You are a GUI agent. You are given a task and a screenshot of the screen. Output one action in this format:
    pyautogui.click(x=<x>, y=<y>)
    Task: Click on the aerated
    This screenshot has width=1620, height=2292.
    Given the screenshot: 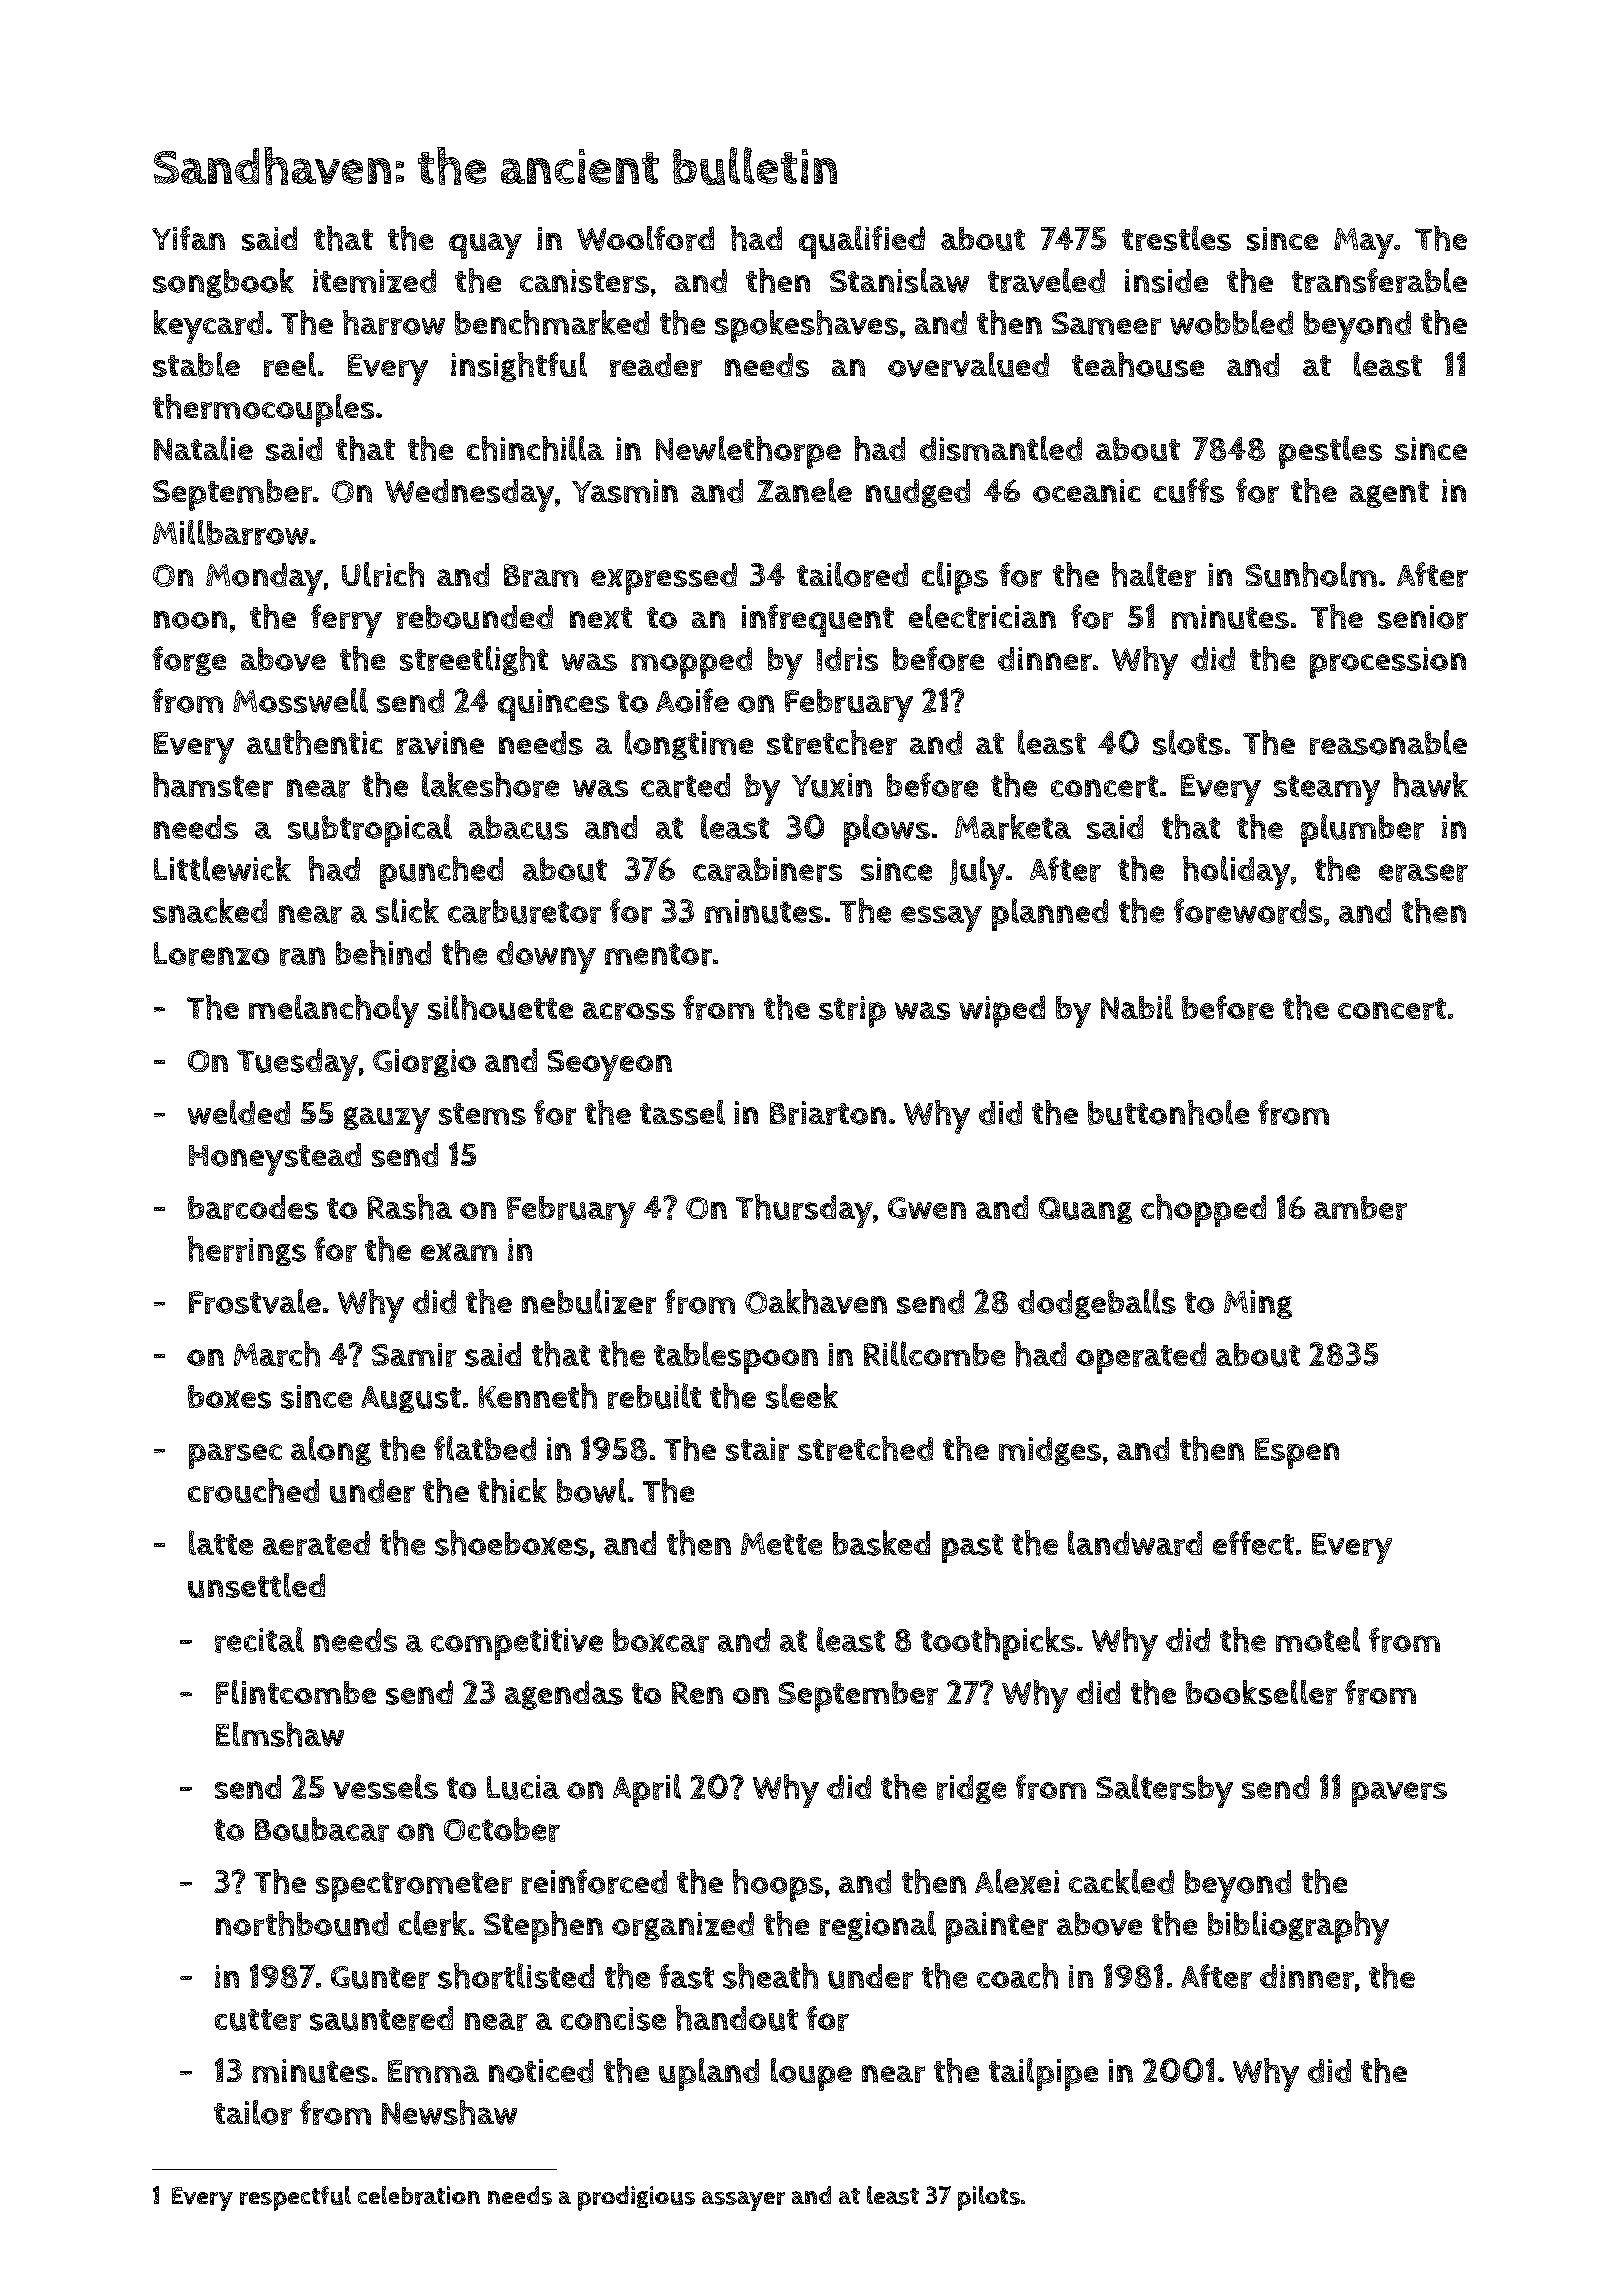 What is the action you would take?
    pyautogui.click(x=316, y=1543)
